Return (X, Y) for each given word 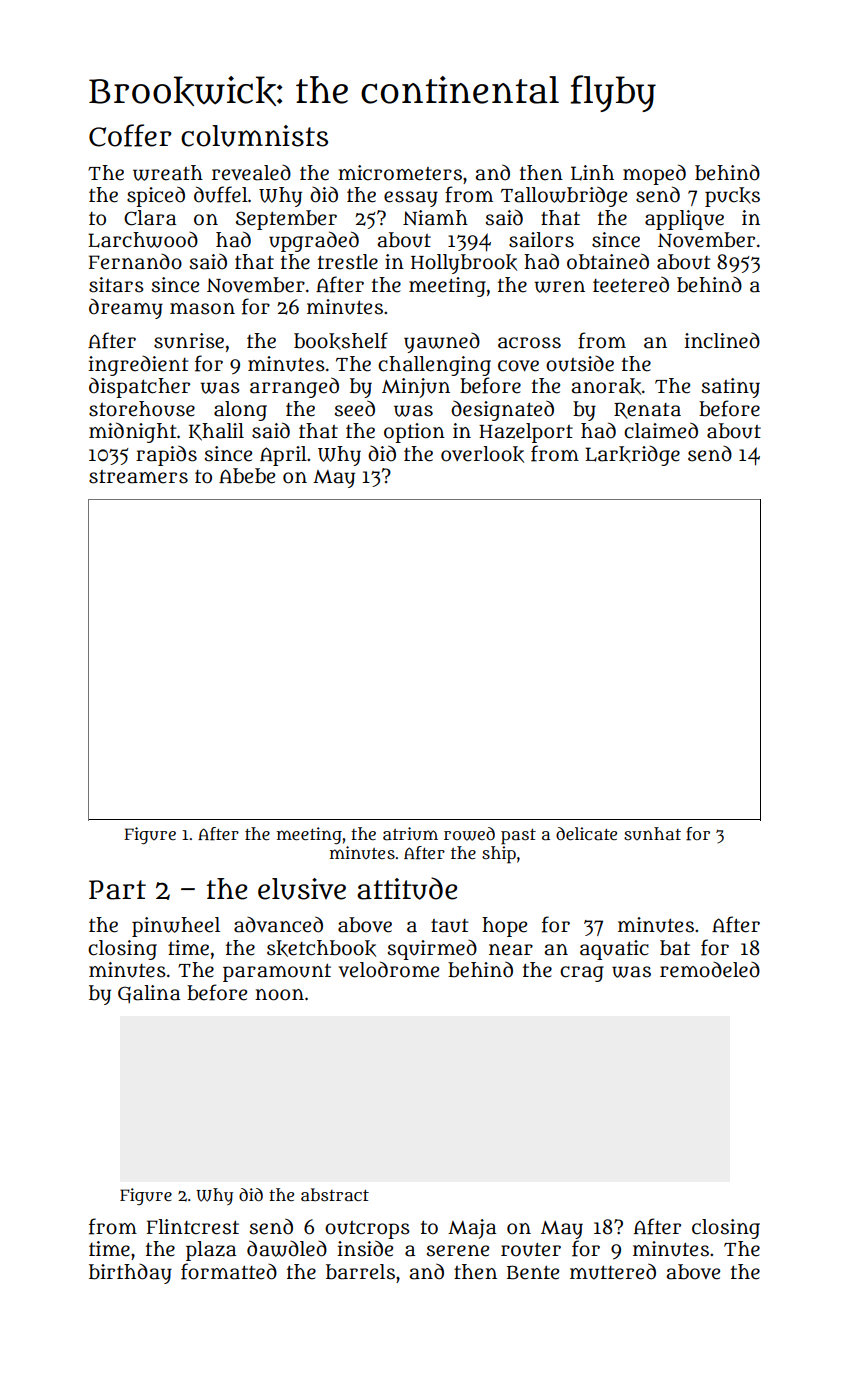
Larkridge (632, 456)
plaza (211, 1251)
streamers (138, 477)
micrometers (400, 173)
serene (458, 1251)
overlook (482, 454)
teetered (631, 284)
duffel (221, 194)
